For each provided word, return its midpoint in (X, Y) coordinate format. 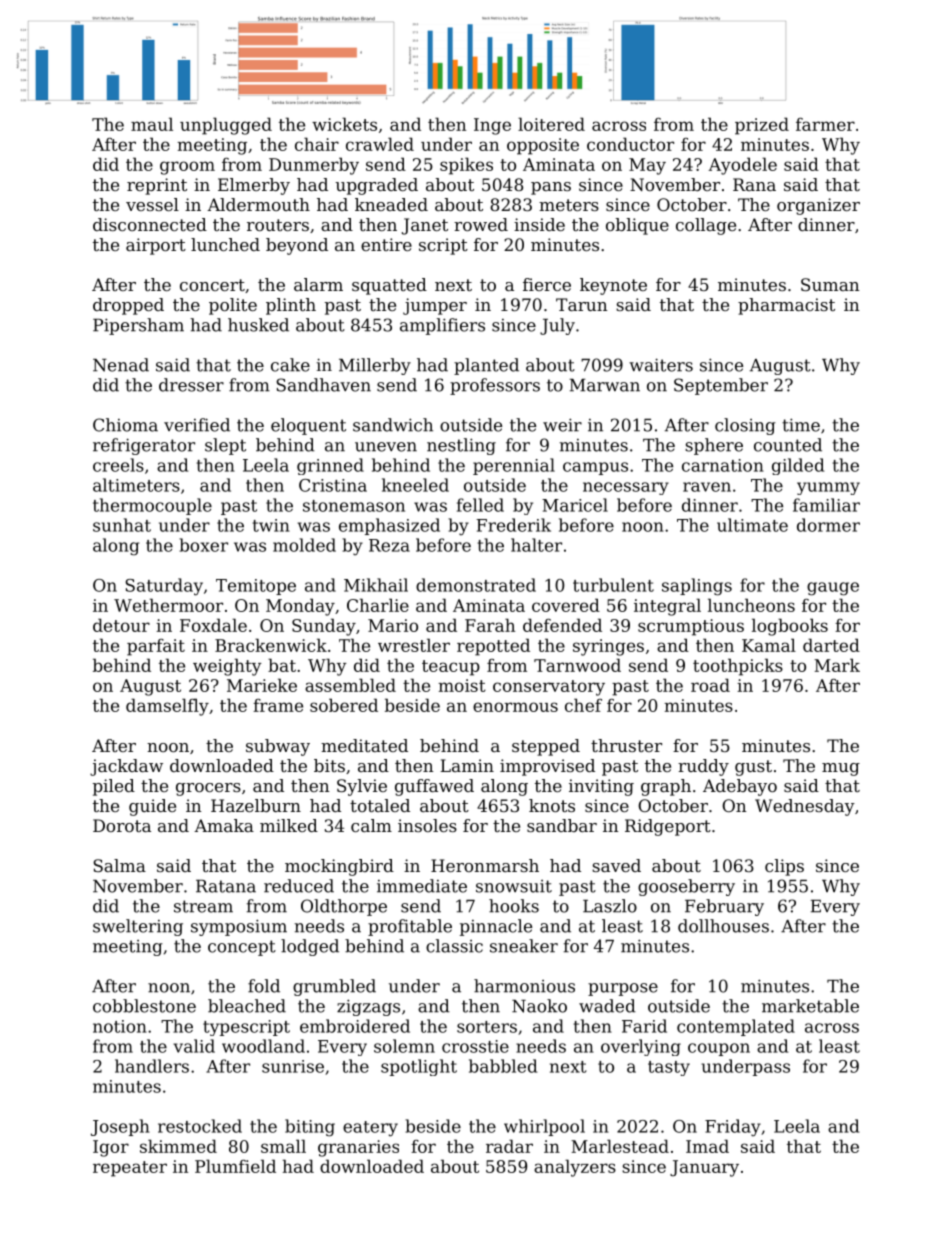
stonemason (354, 506)
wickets (344, 124)
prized (762, 126)
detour (121, 625)
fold (264, 986)
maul (152, 124)
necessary (626, 488)
